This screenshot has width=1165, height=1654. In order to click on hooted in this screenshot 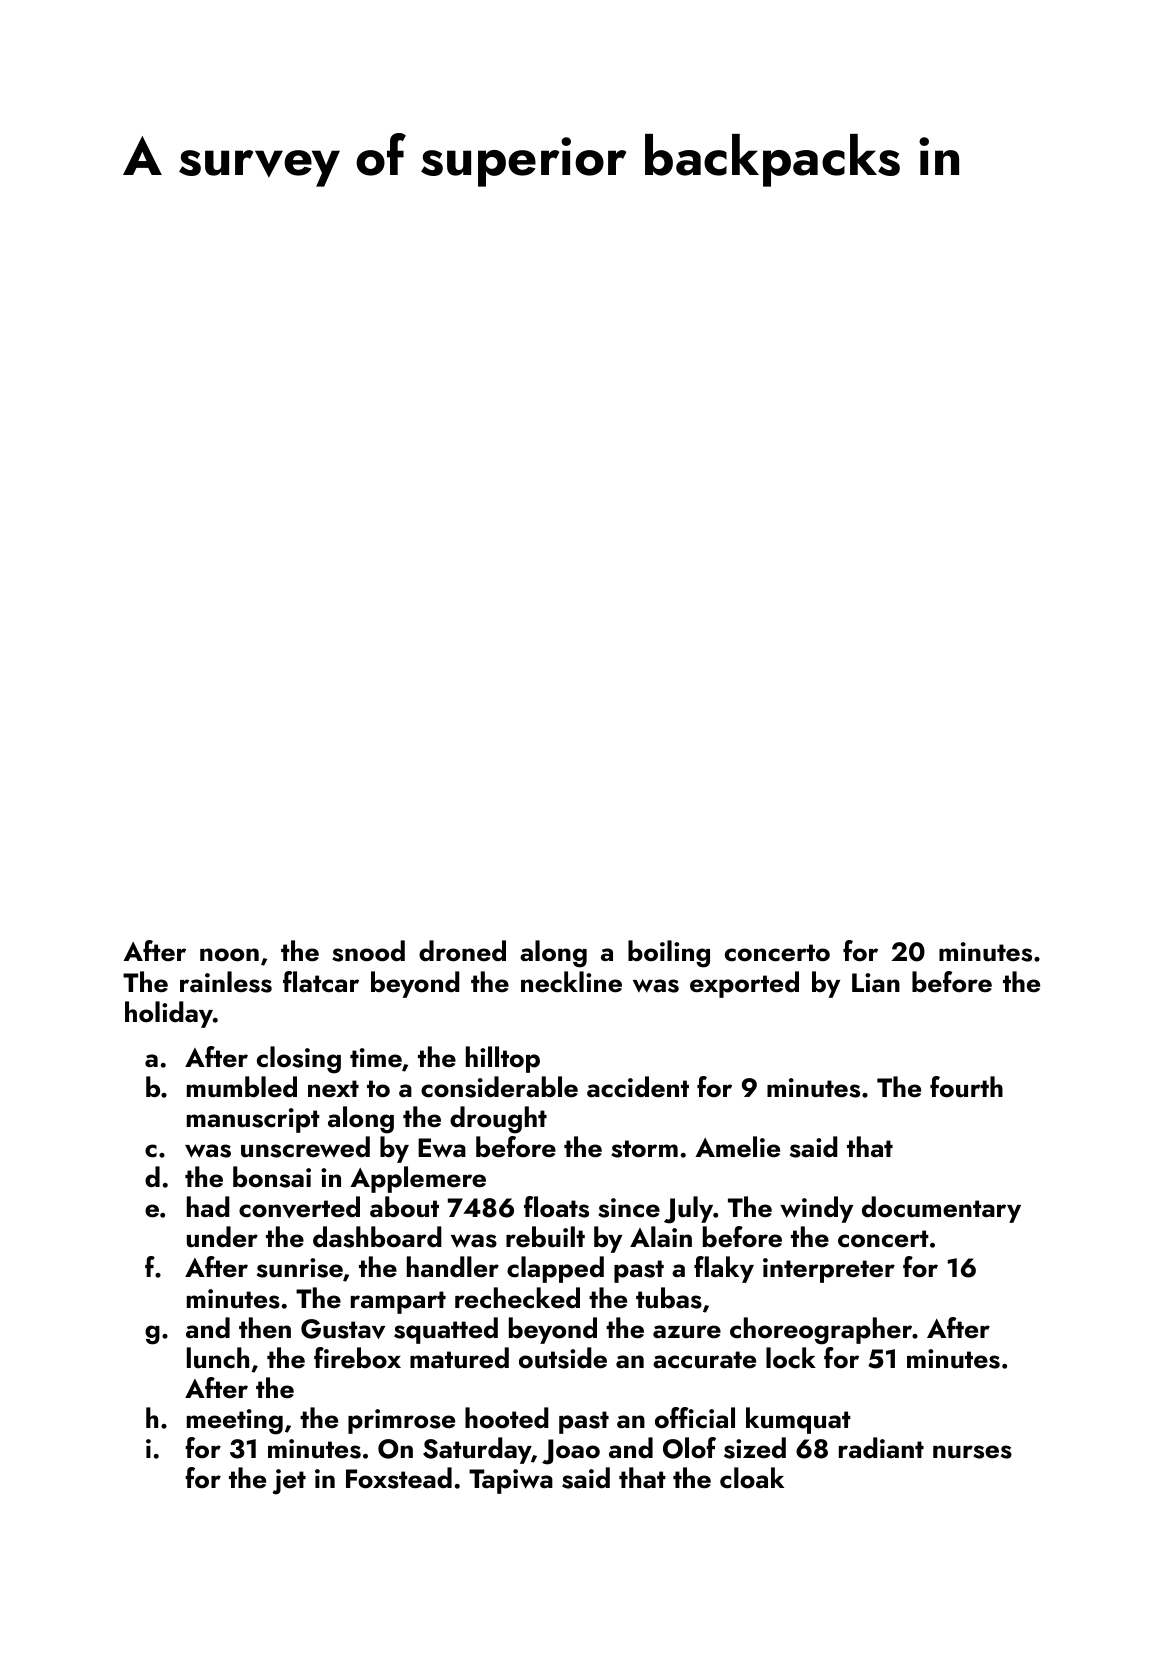, I will do `click(507, 1418)`.
